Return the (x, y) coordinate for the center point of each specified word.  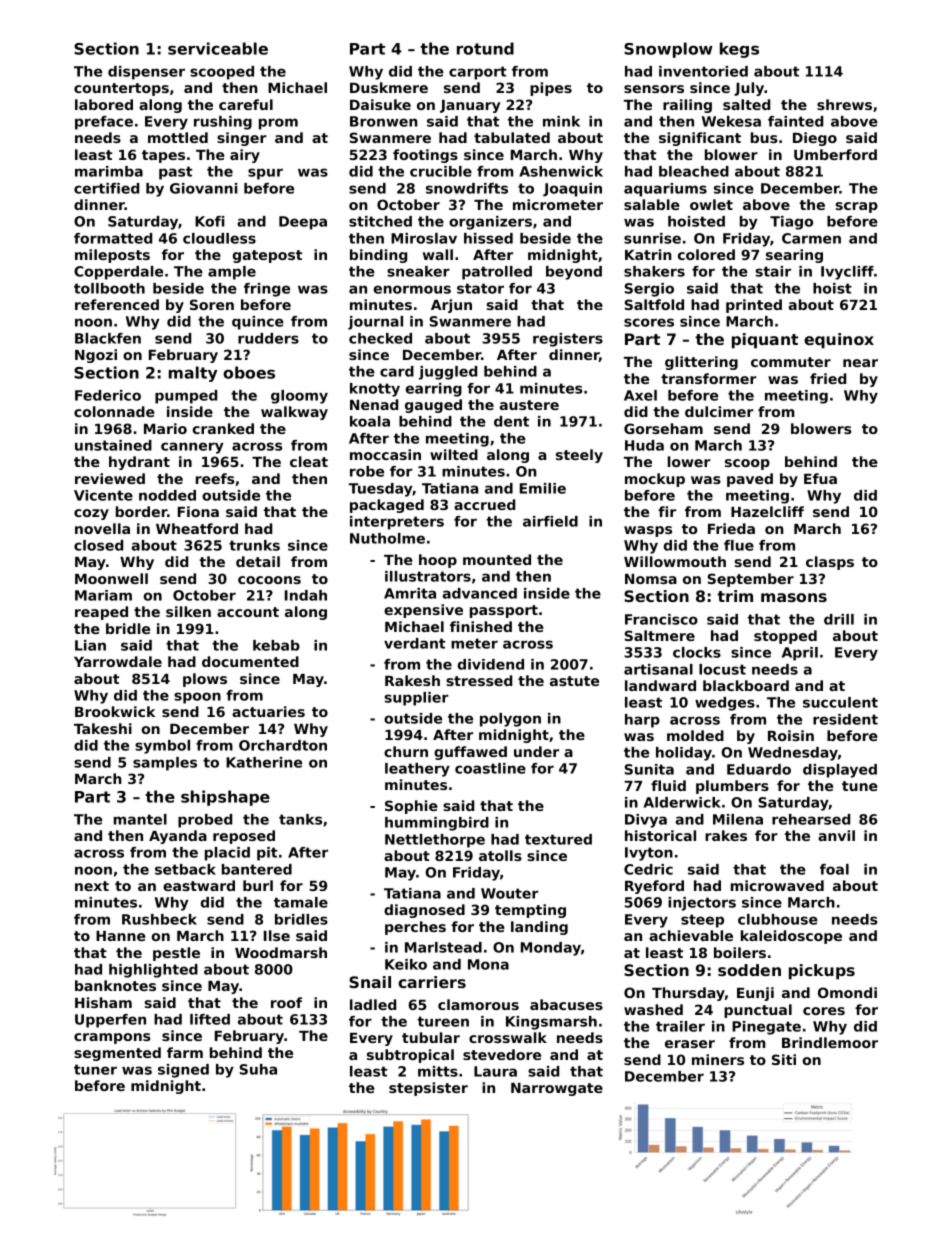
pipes (551, 89)
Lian (90, 645)
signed (183, 1071)
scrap (856, 207)
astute (574, 681)
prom (278, 124)
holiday (684, 754)
